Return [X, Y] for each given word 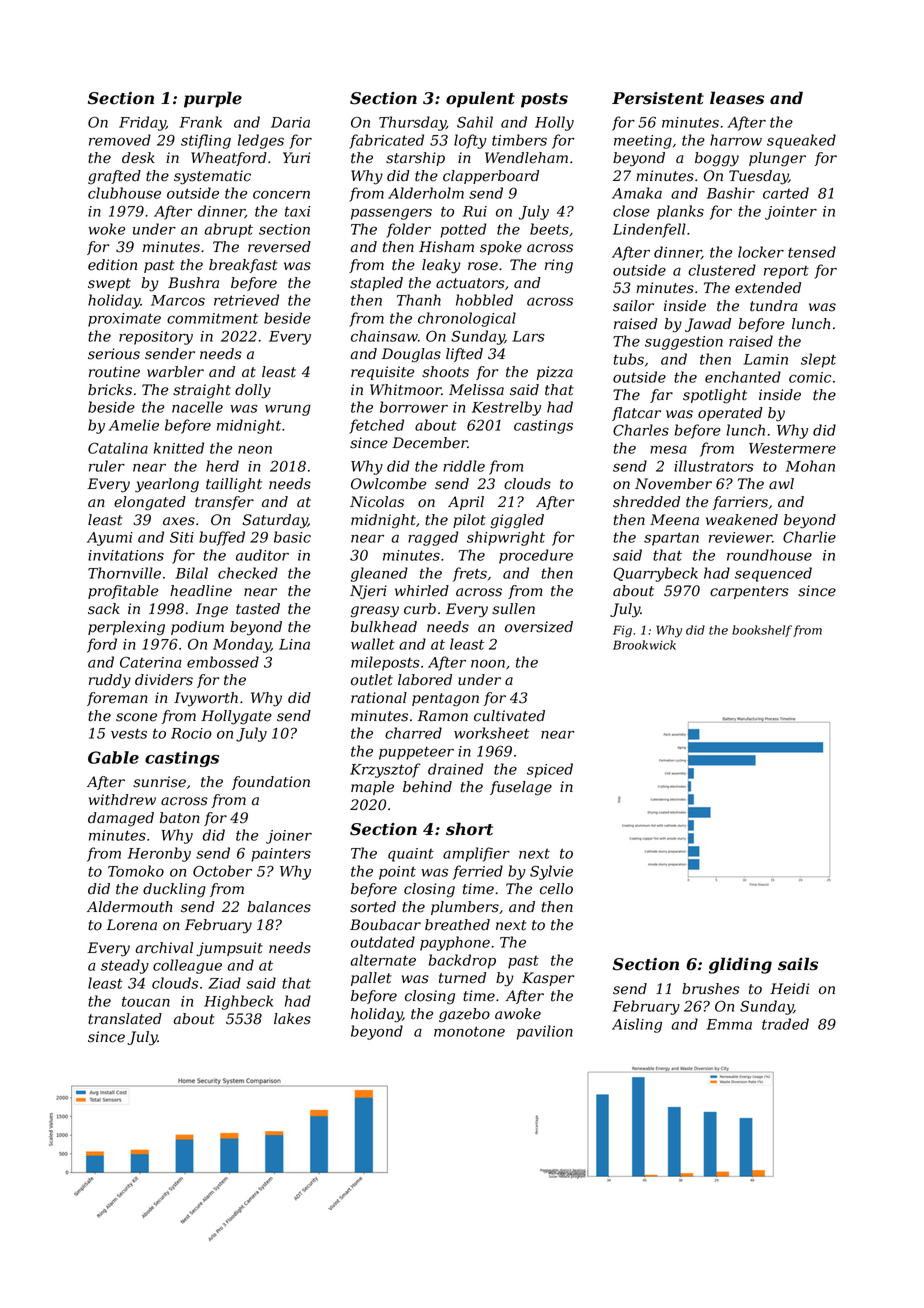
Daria [290, 122]
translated [125, 1019]
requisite [382, 373]
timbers [519, 140]
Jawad [708, 325]
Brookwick [644, 645]
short [469, 829]
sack [104, 609]
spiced [550, 770]
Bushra [193, 283]
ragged [433, 538]
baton [180, 818]
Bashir [731, 193]
